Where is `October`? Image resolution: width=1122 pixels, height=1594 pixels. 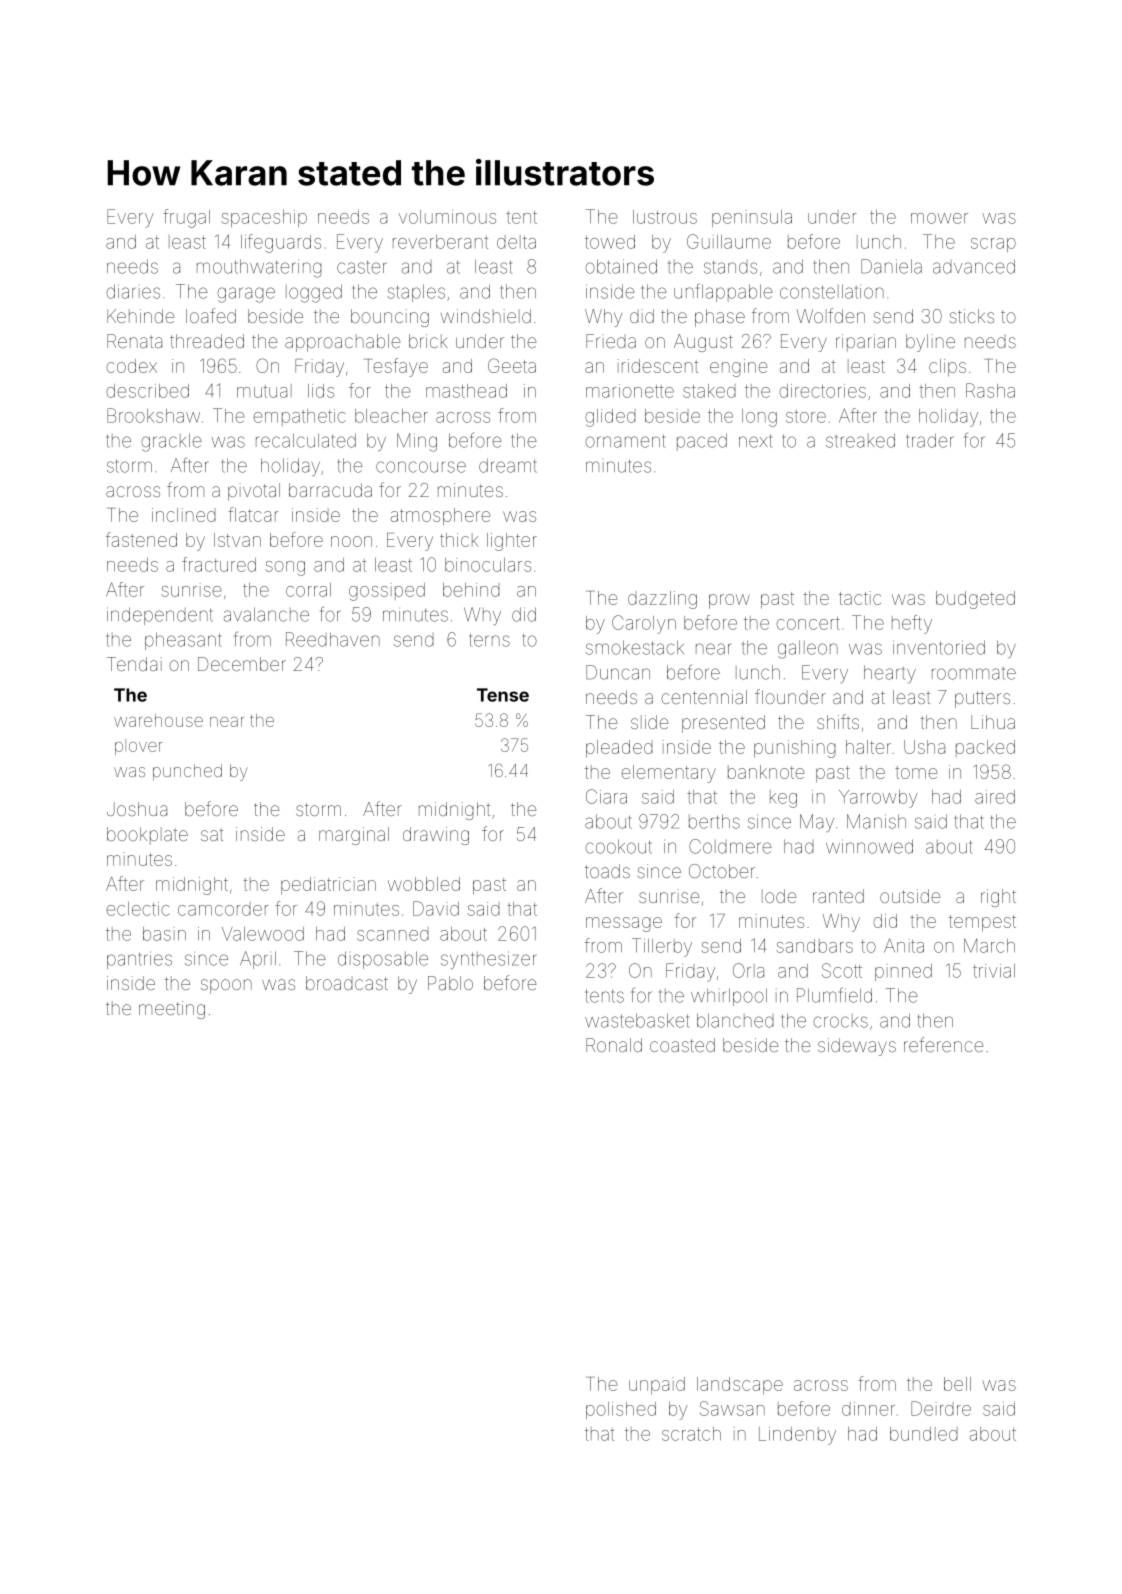
October is located at coordinates (722, 871).
